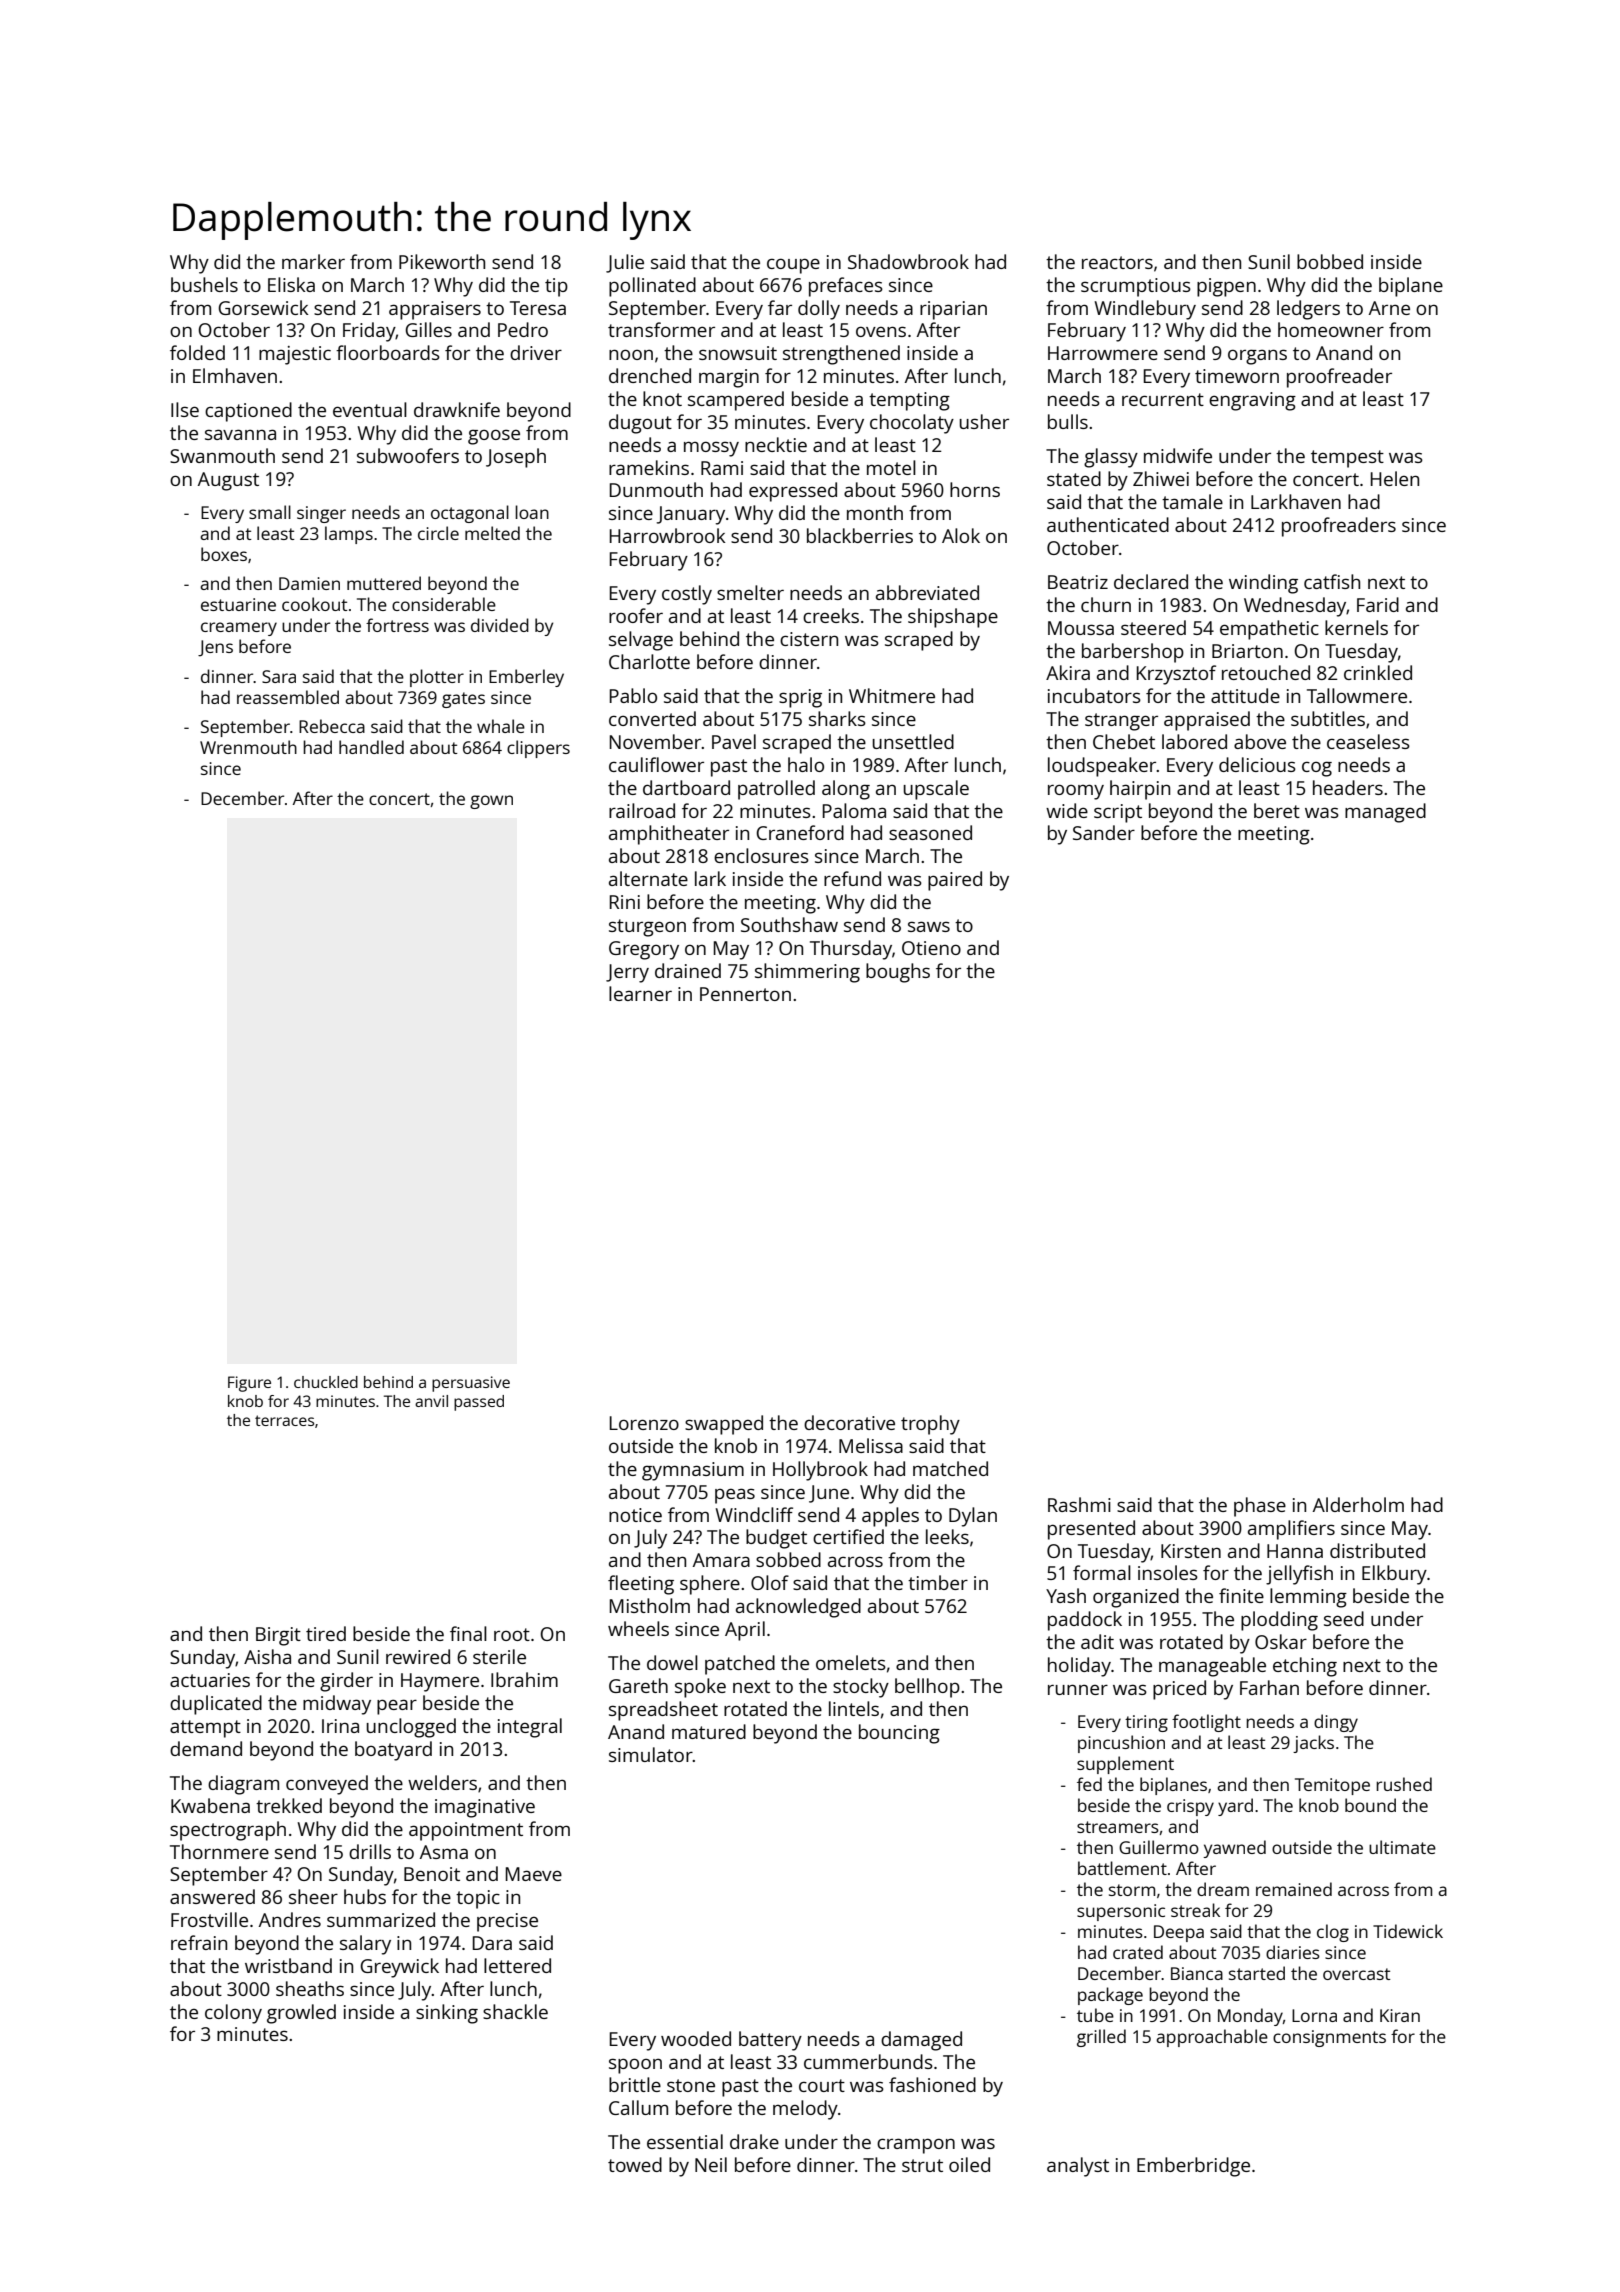 The width and height of the document is (1620, 2292). What do you see at coordinates (279, 676) in the document?
I see `Sara` at bounding box center [279, 676].
